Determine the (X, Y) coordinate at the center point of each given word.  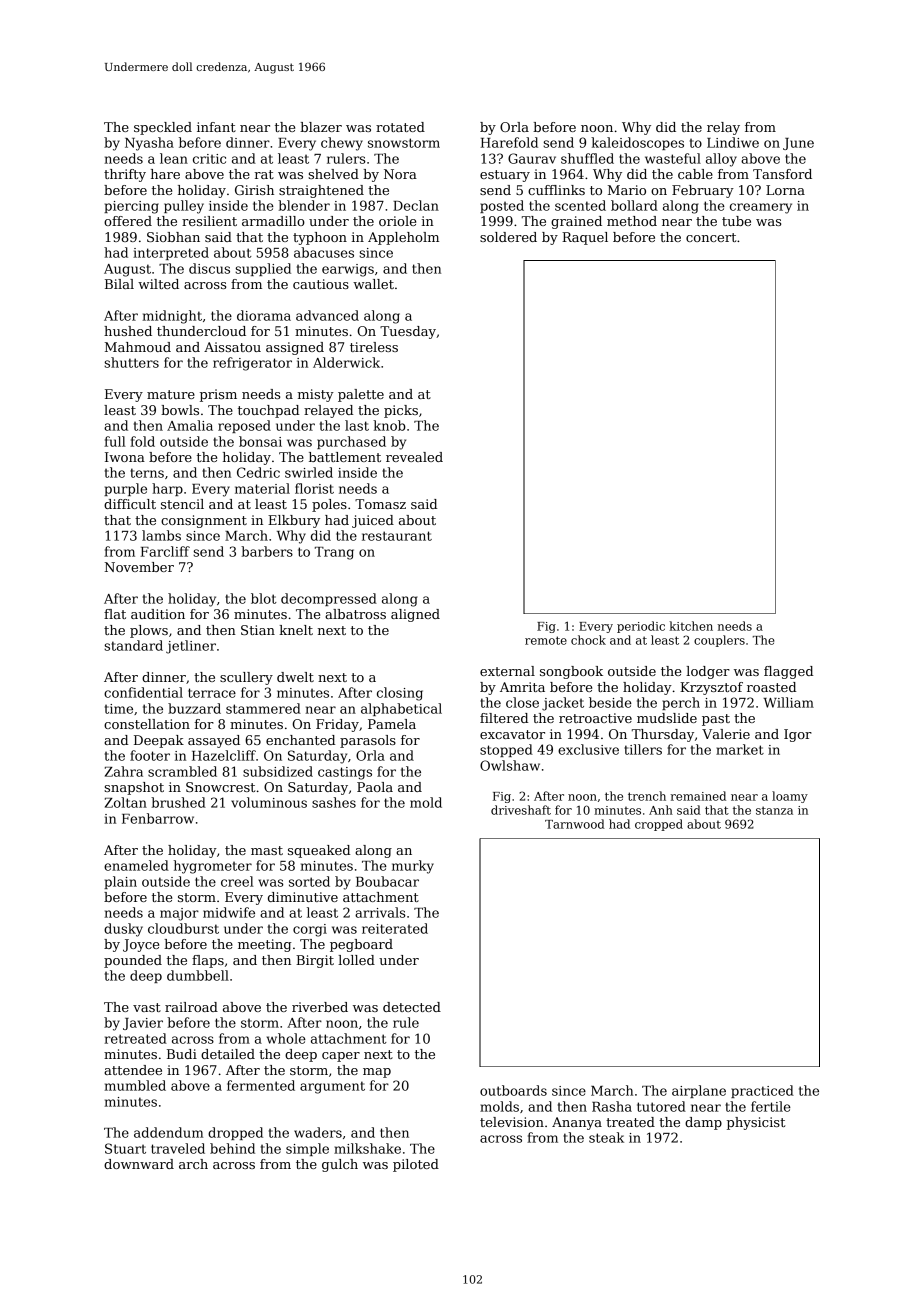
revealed (414, 457)
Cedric (258, 472)
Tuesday (408, 332)
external (507, 671)
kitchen (691, 626)
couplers (719, 641)
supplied (263, 269)
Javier (143, 1024)
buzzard (194, 708)
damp (703, 1123)
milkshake (367, 1148)
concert (711, 237)
